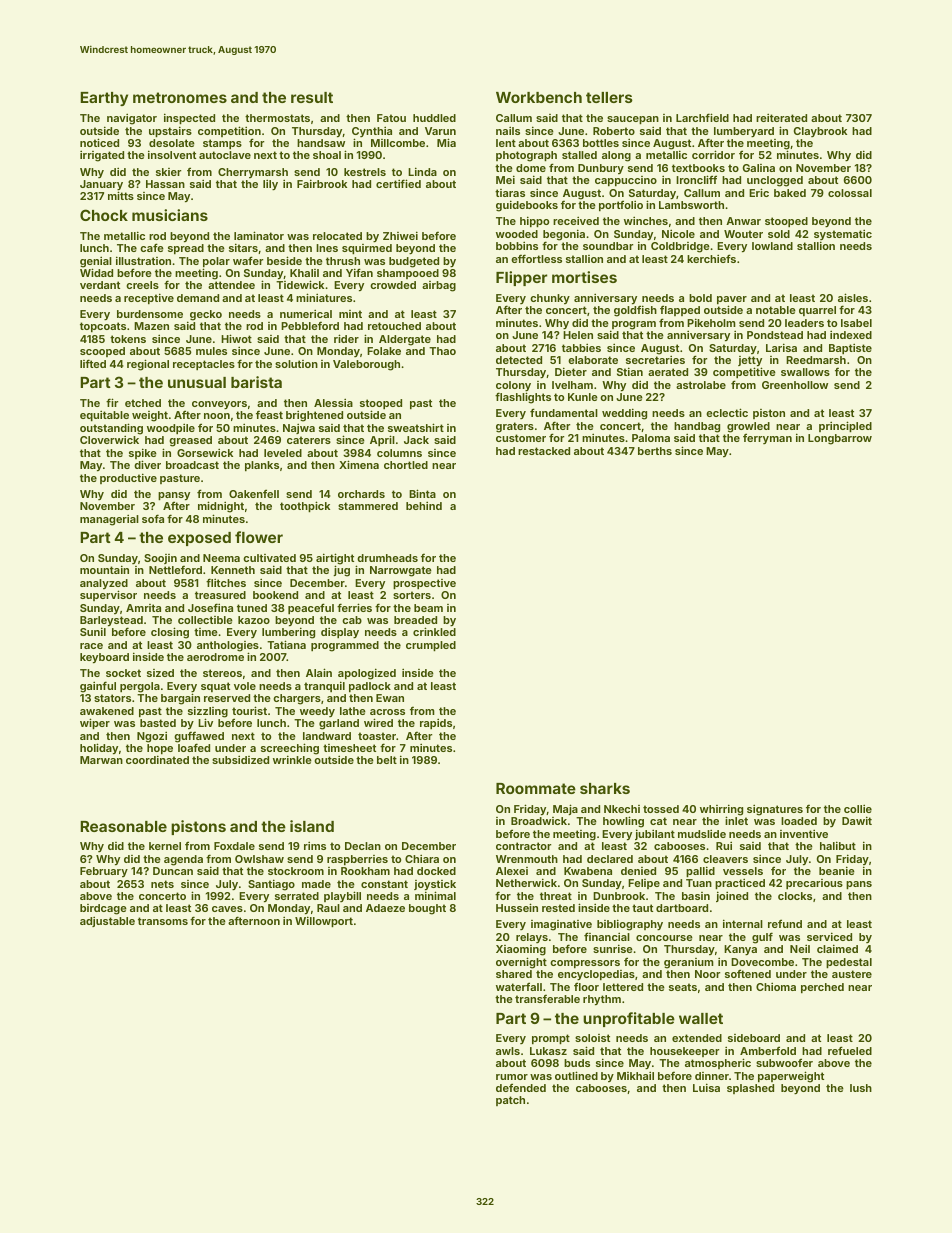 The image size is (952, 1233). What do you see at coordinates (510, 1101) in the screenshot?
I see `patch` at bounding box center [510, 1101].
